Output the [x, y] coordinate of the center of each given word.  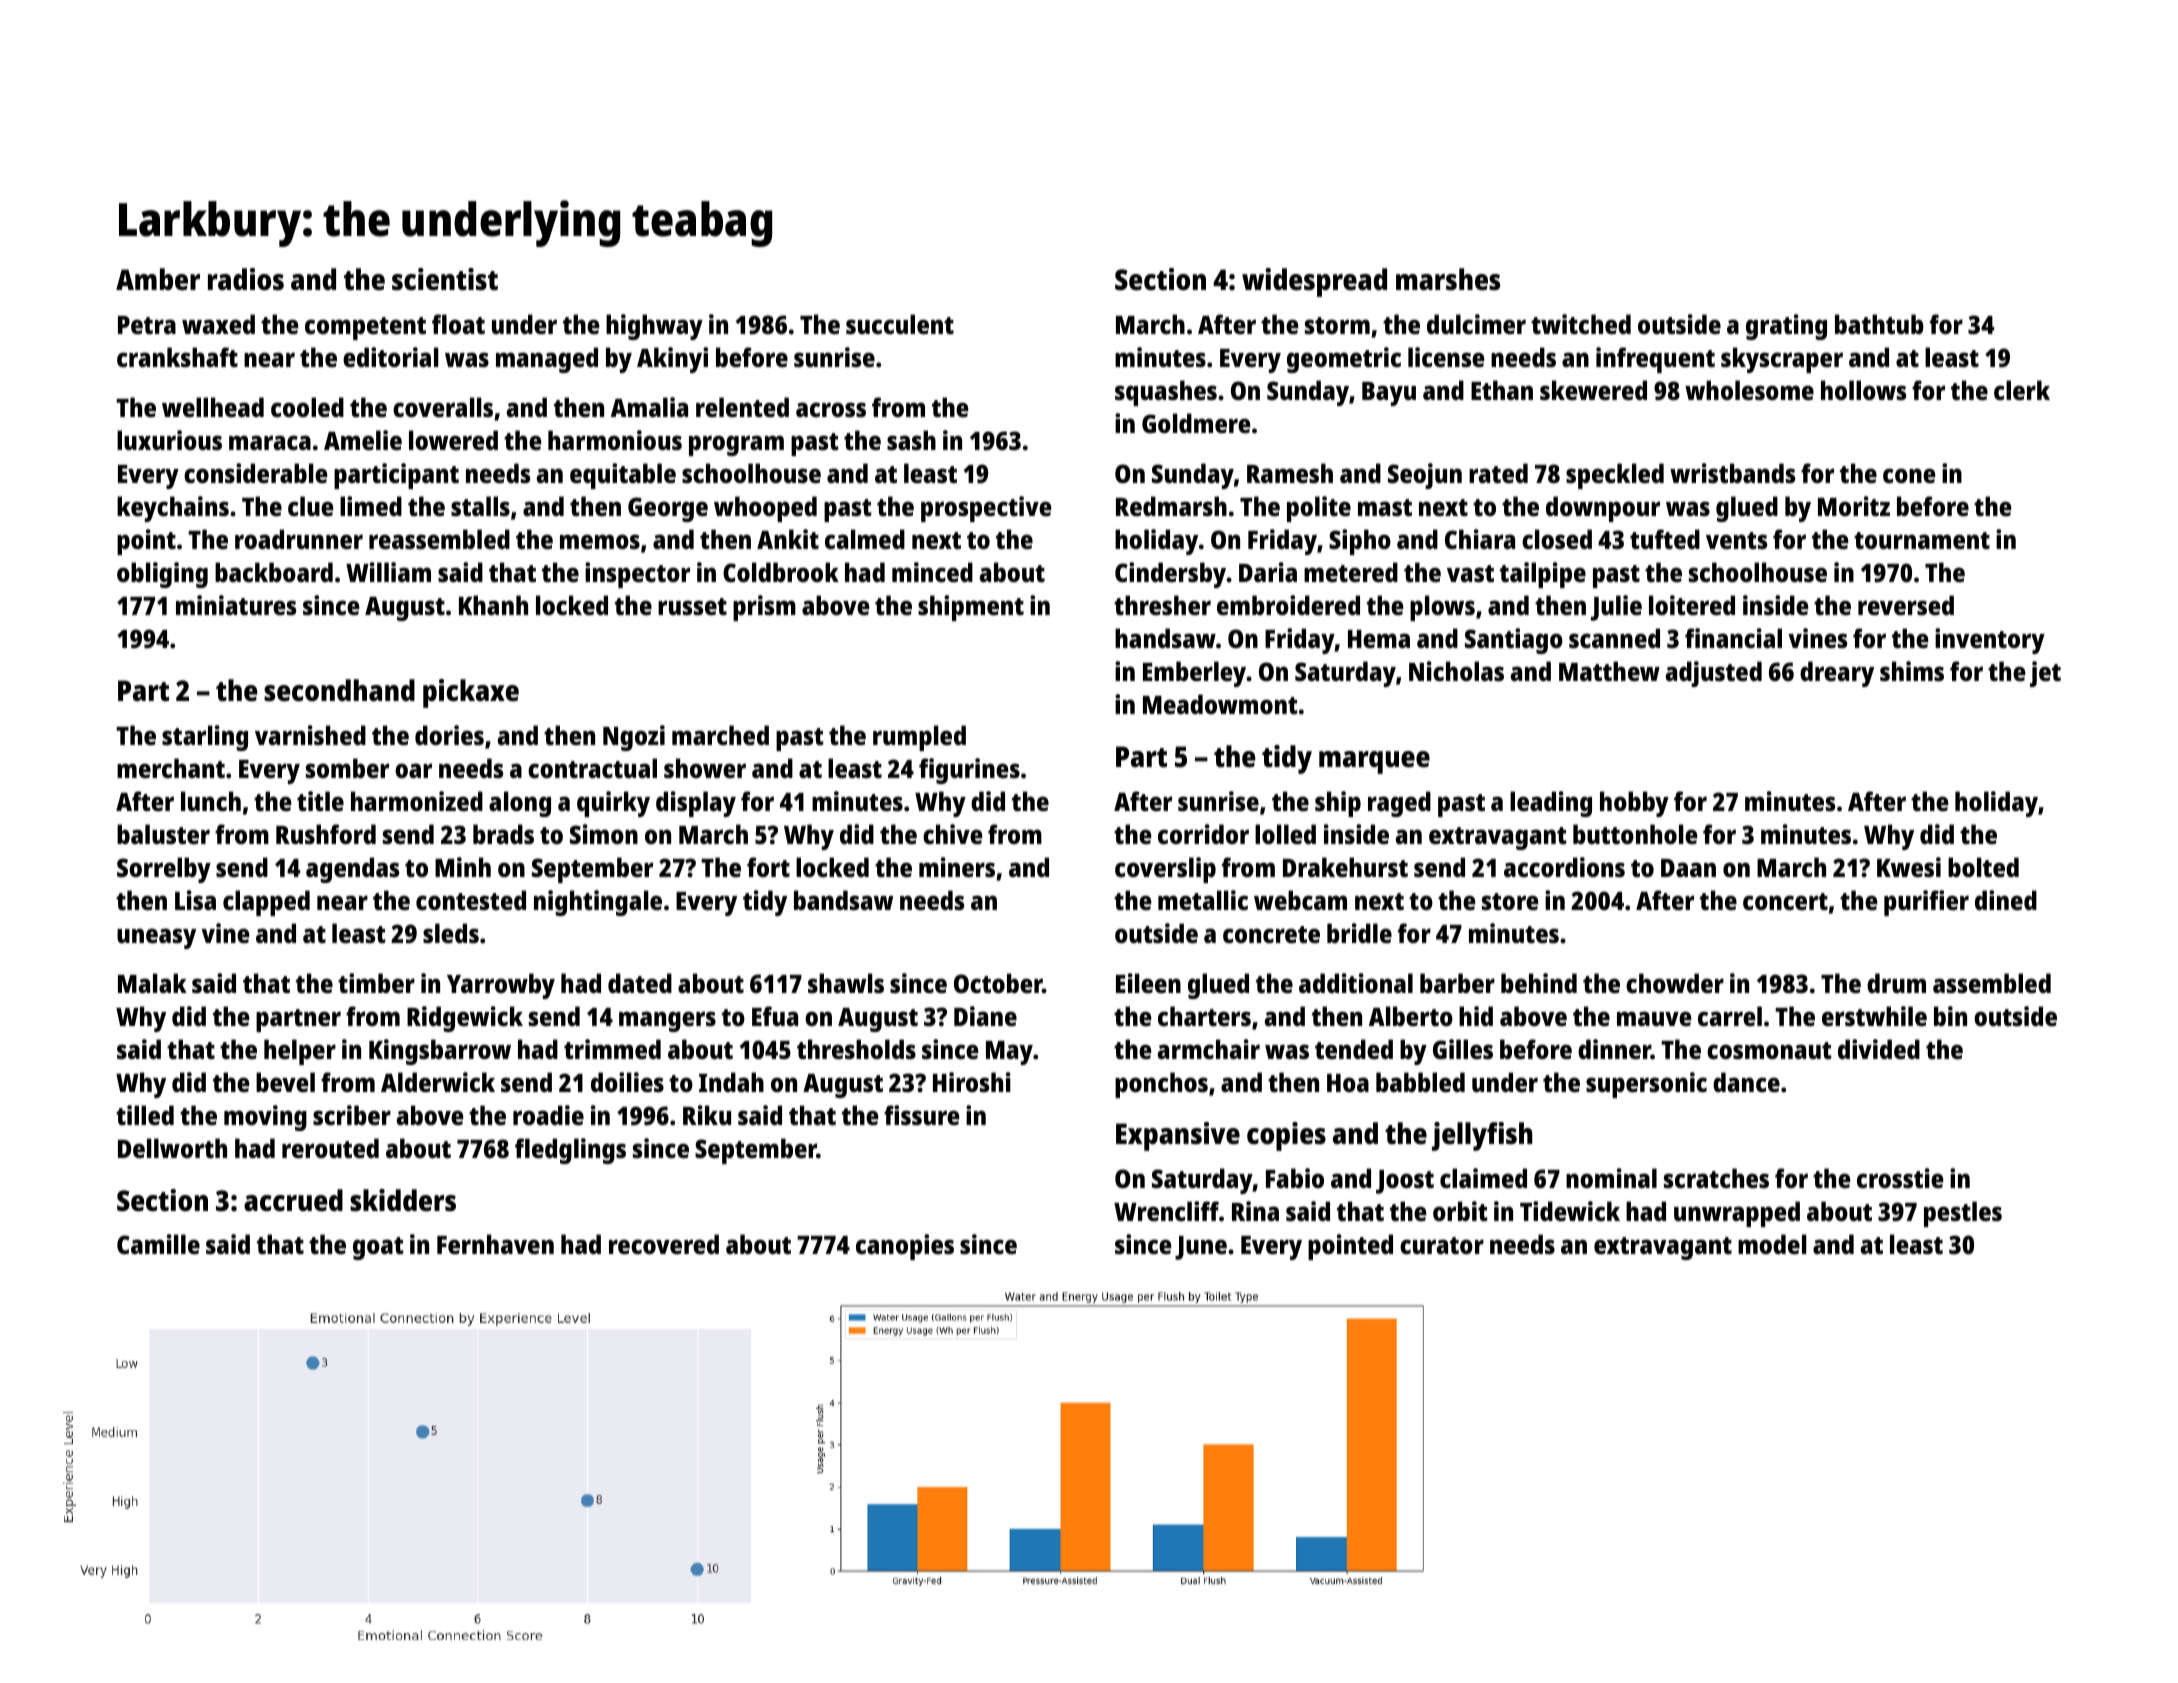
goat [378, 1248]
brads [503, 834]
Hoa [1348, 1083]
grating [1786, 327]
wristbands [1732, 473]
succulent [900, 324]
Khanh [493, 605]
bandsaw [843, 900]
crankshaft [177, 357]
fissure [922, 1115]
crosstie [1900, 1178]
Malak [152, 983]
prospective [986, 509]
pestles [1963, 1214]
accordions [1564, 867]
